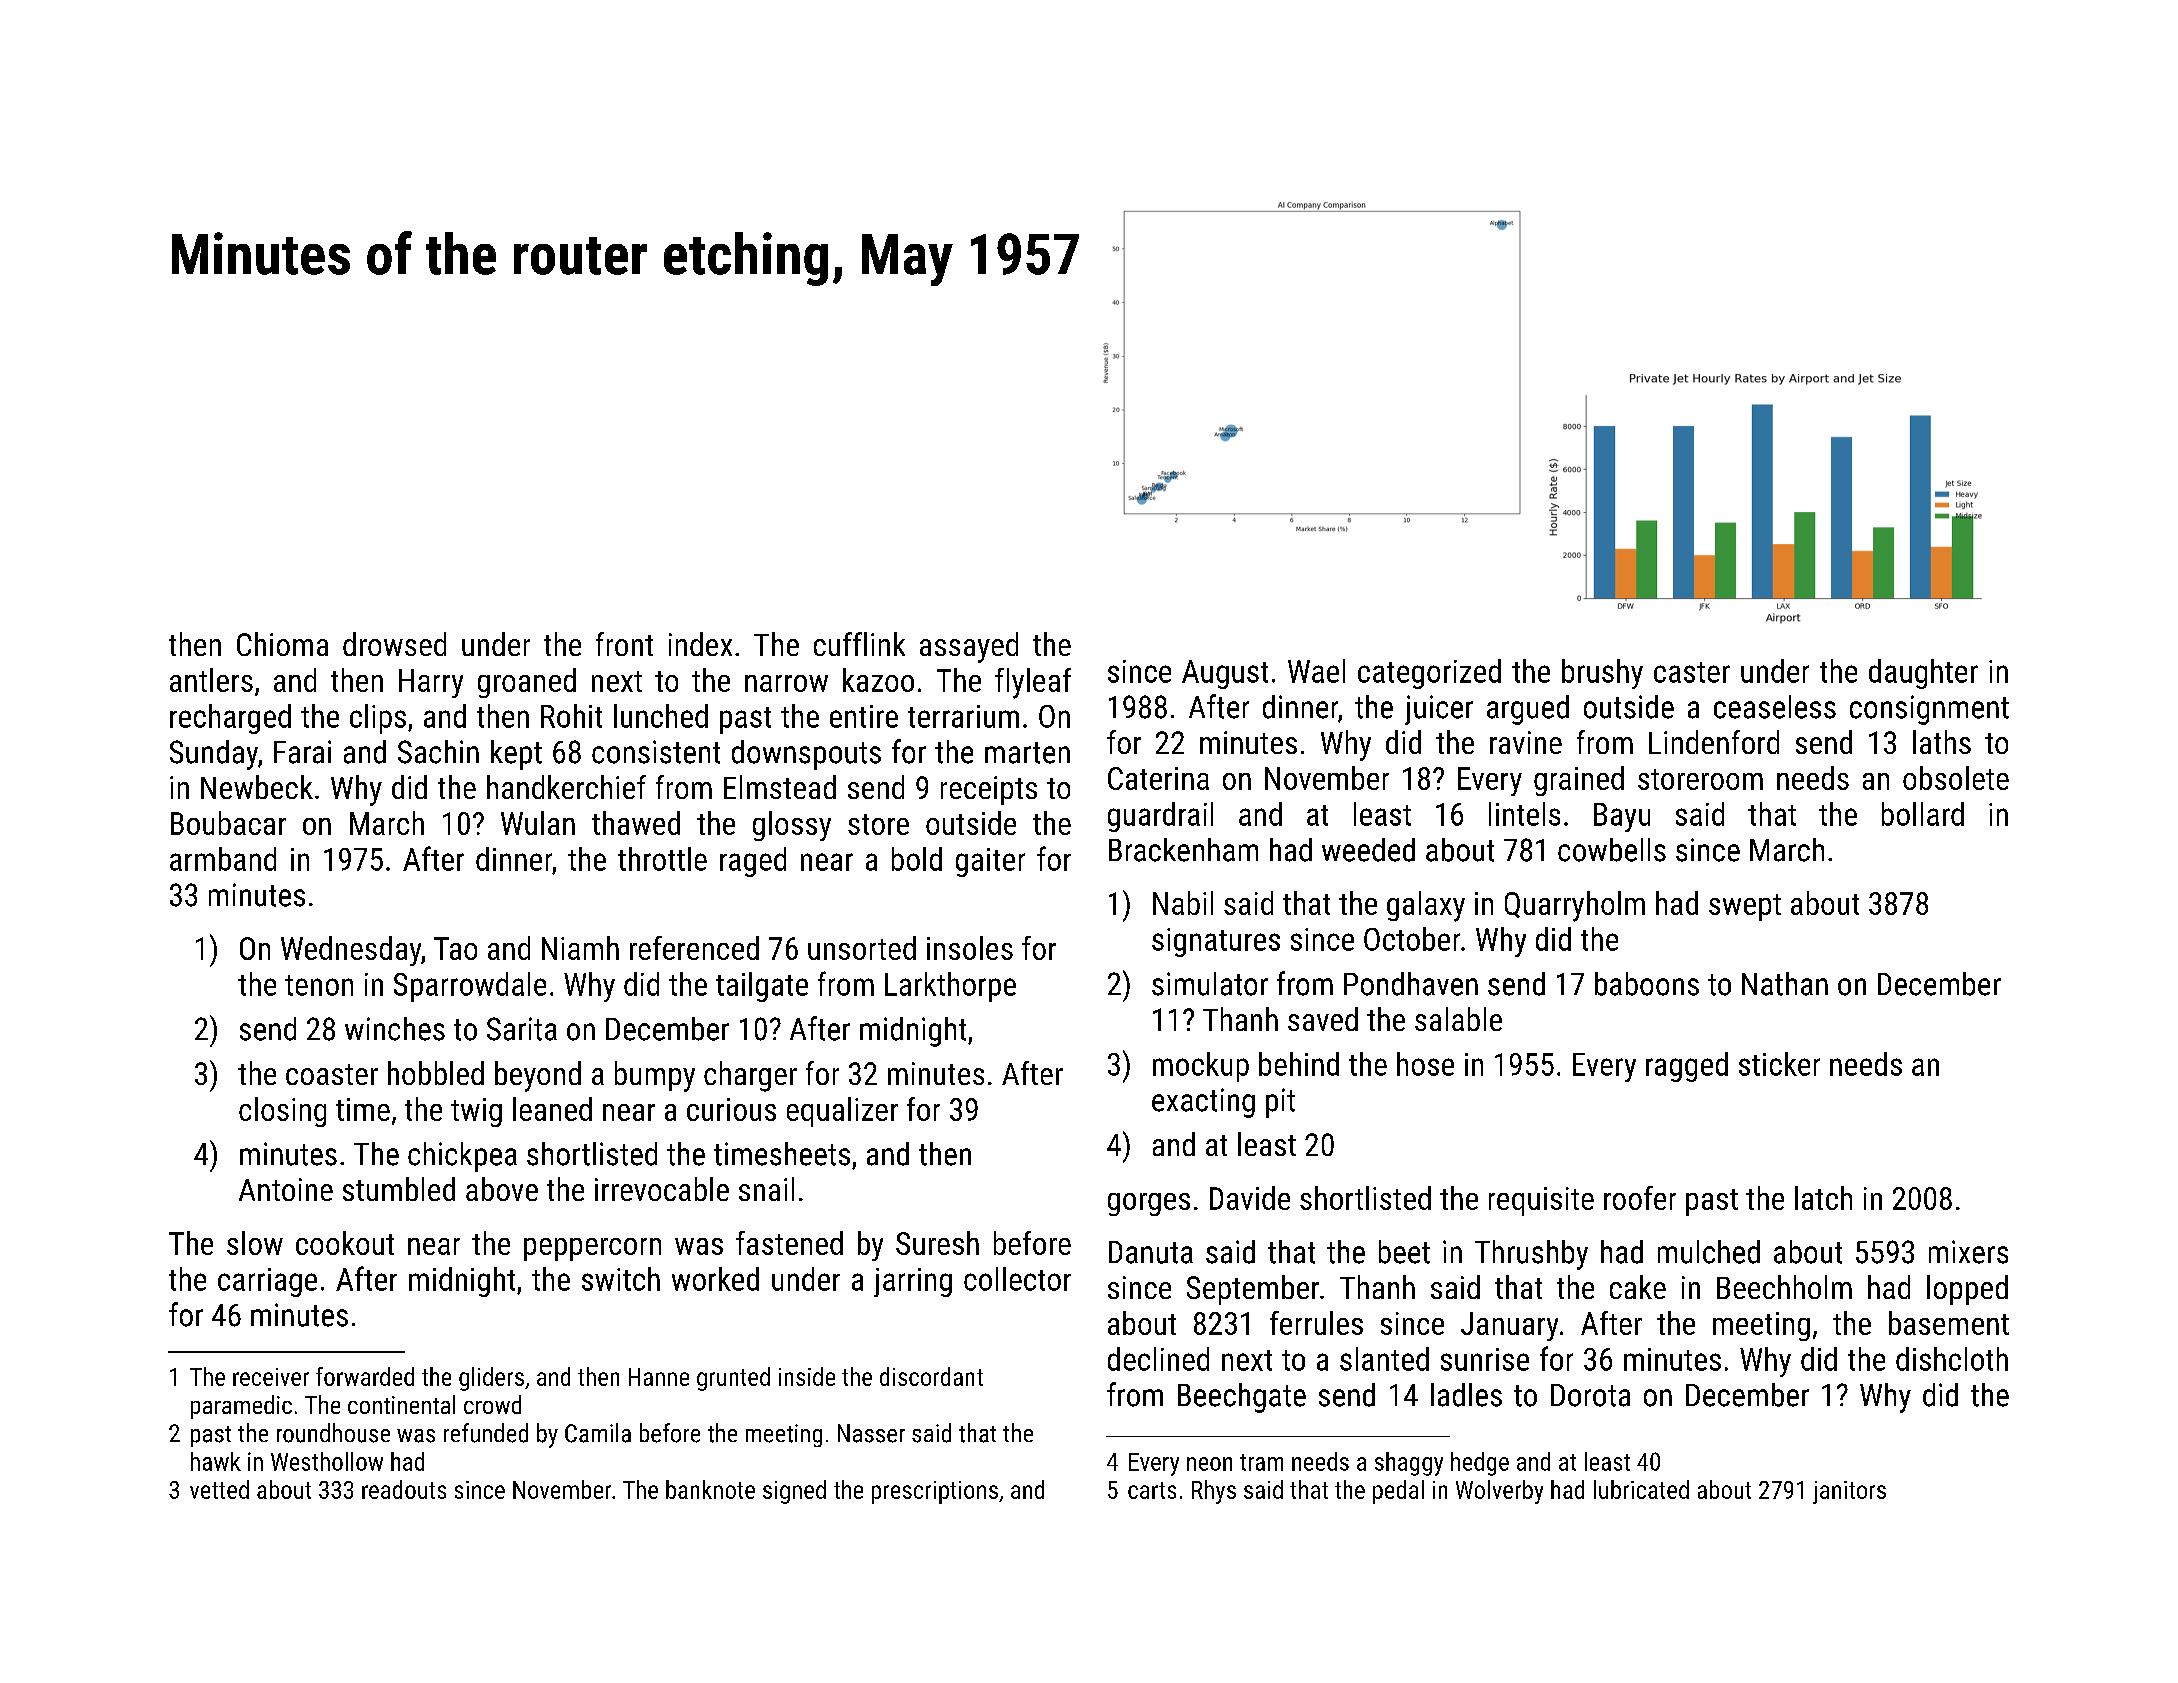  What do you see at coordinates (401, 1404) in the screenshot?
I see `continental` at bounding box center [401, 1404].
